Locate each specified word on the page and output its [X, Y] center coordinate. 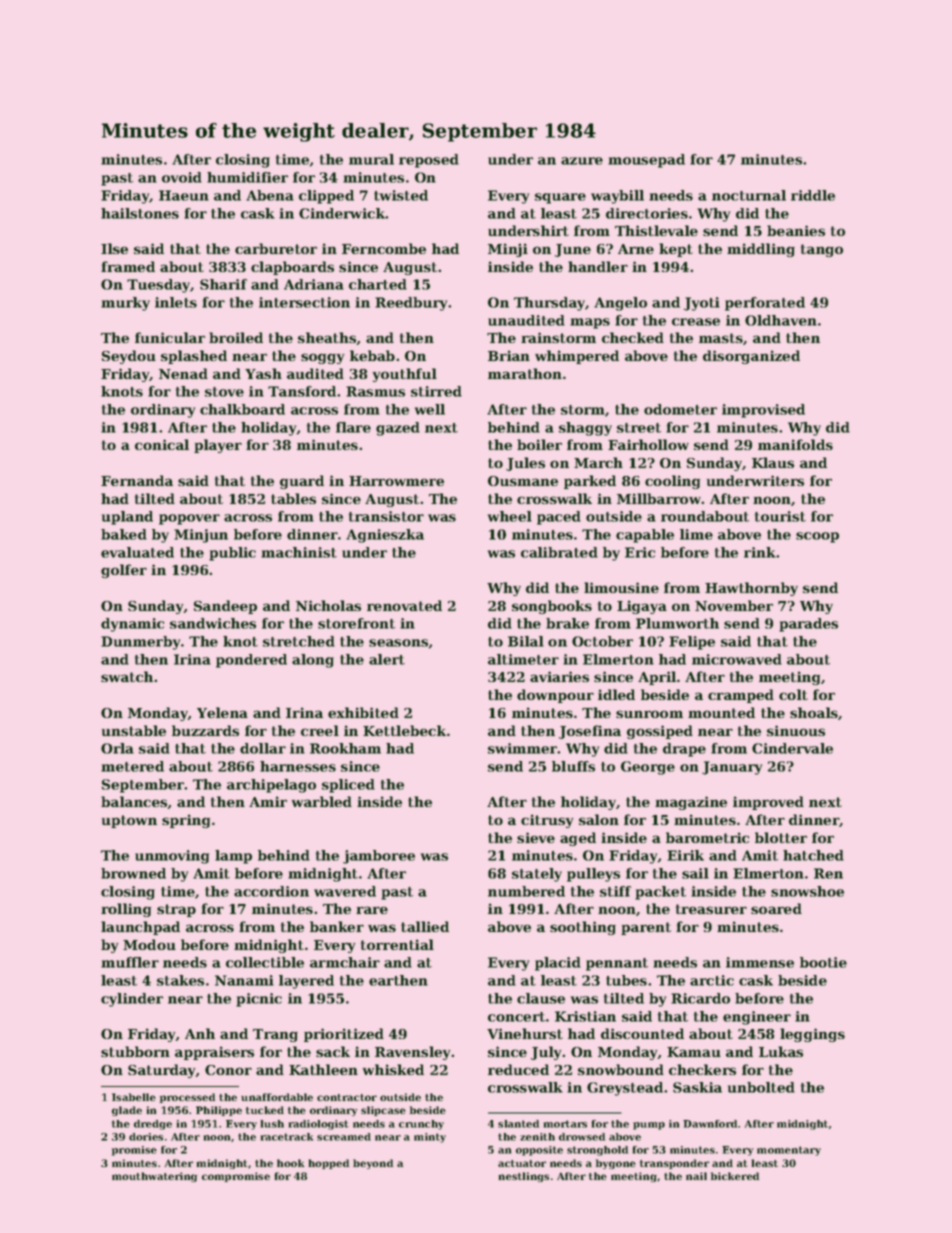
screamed [344, 1137]
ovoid [182, 177]
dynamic [132, 625]
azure [582, 161]
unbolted [761, 1087]
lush [272, 1124]
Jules [525, 464]
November [734, 605]
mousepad [646, 161]
